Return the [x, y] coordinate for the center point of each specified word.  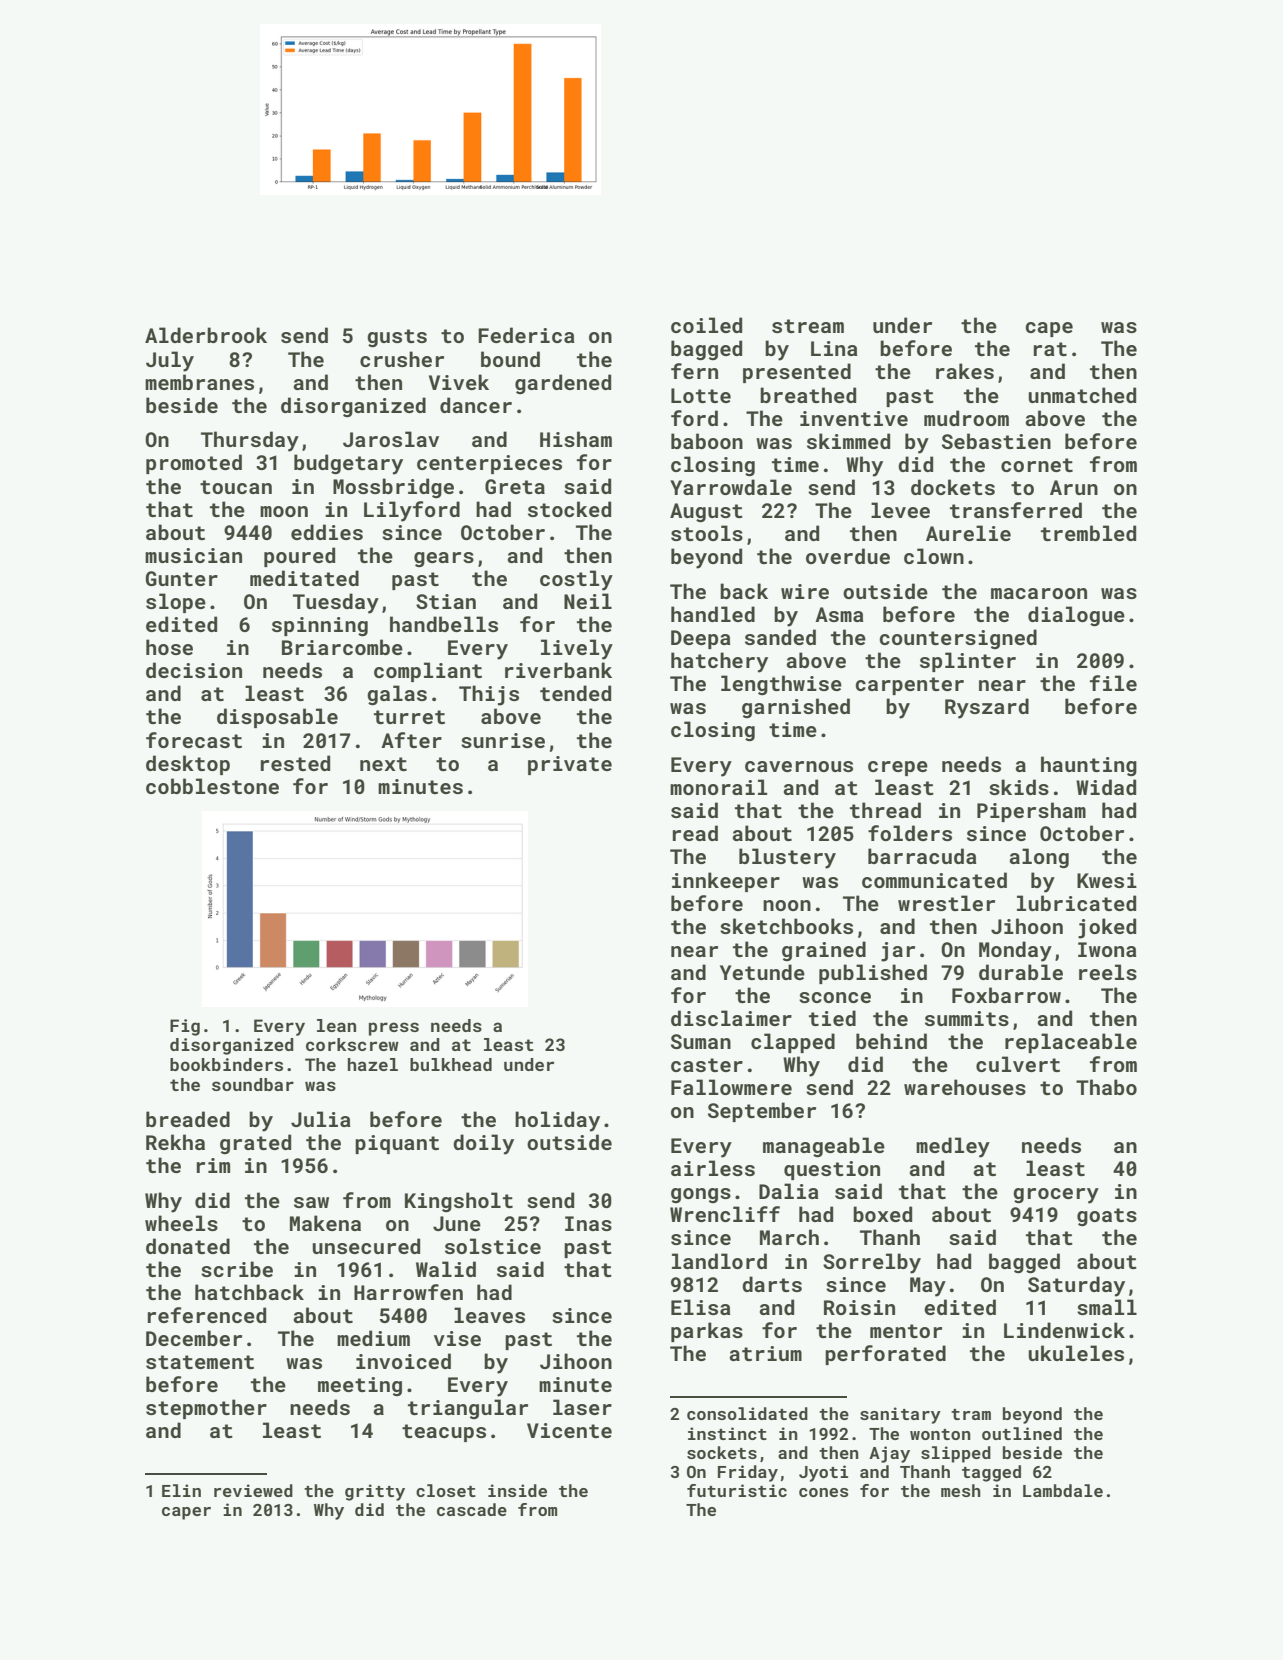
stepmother [206, 1409]
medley [953, 1147]
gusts [397, 338]
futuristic [737, 1490]
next [383, 764]
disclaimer [731, 1018]
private [570, 765]
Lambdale [1063, 1490]
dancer [476, 405]
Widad [1106, 787]
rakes [965, 371]
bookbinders [226, 1064]
